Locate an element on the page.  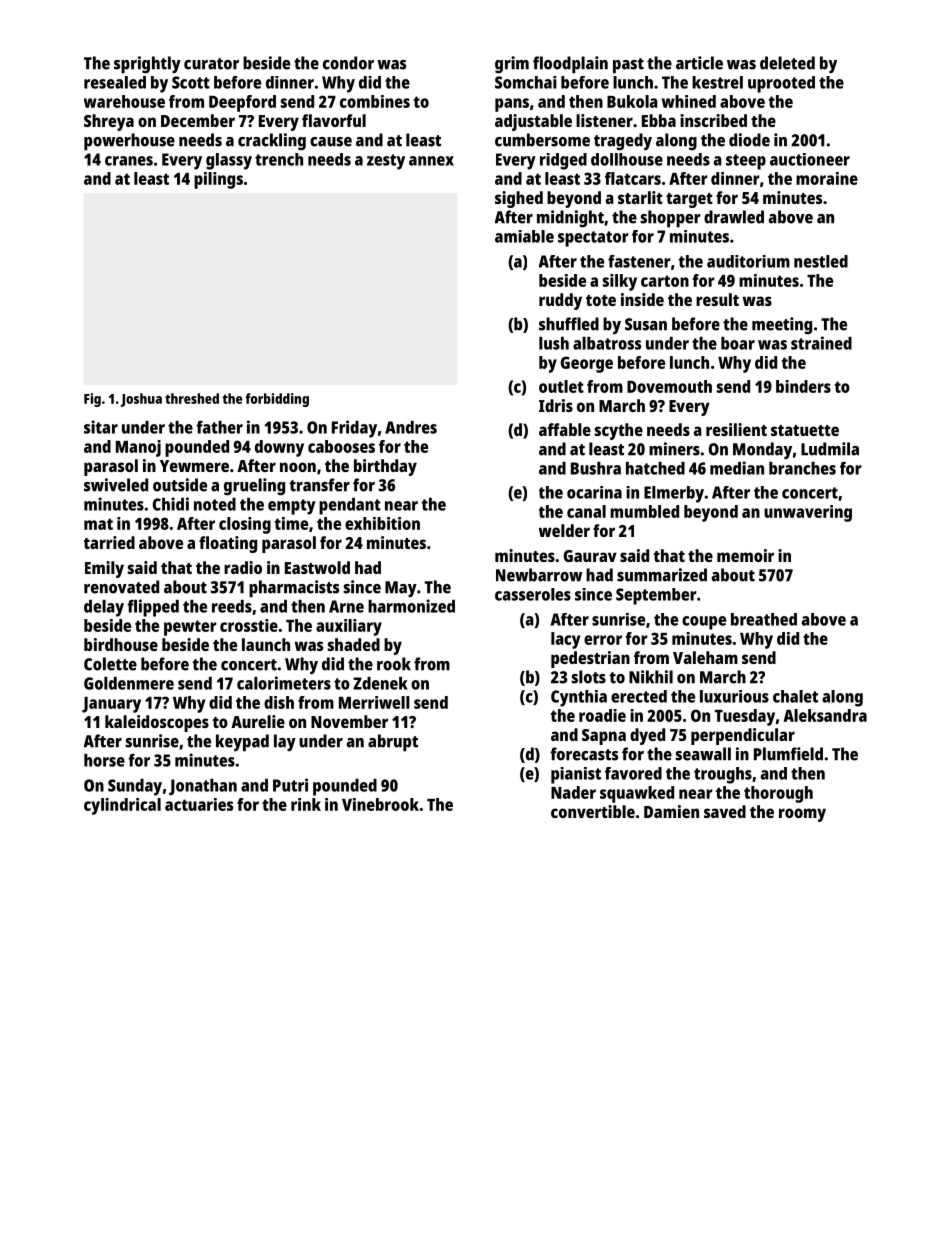
miners is located at coordinates (674, 449).
